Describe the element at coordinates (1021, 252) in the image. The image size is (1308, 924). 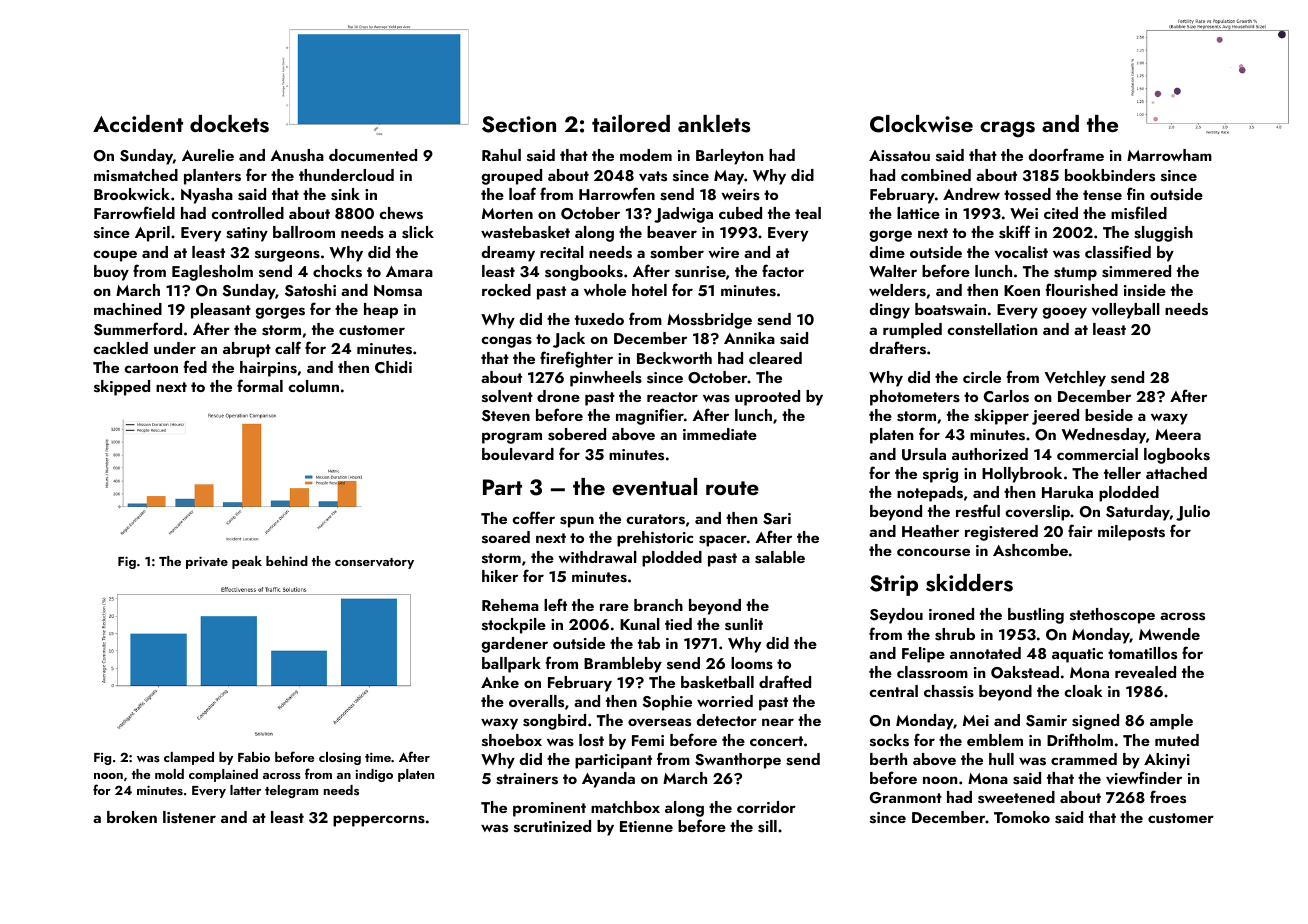
I see `vocalist` at that location.
